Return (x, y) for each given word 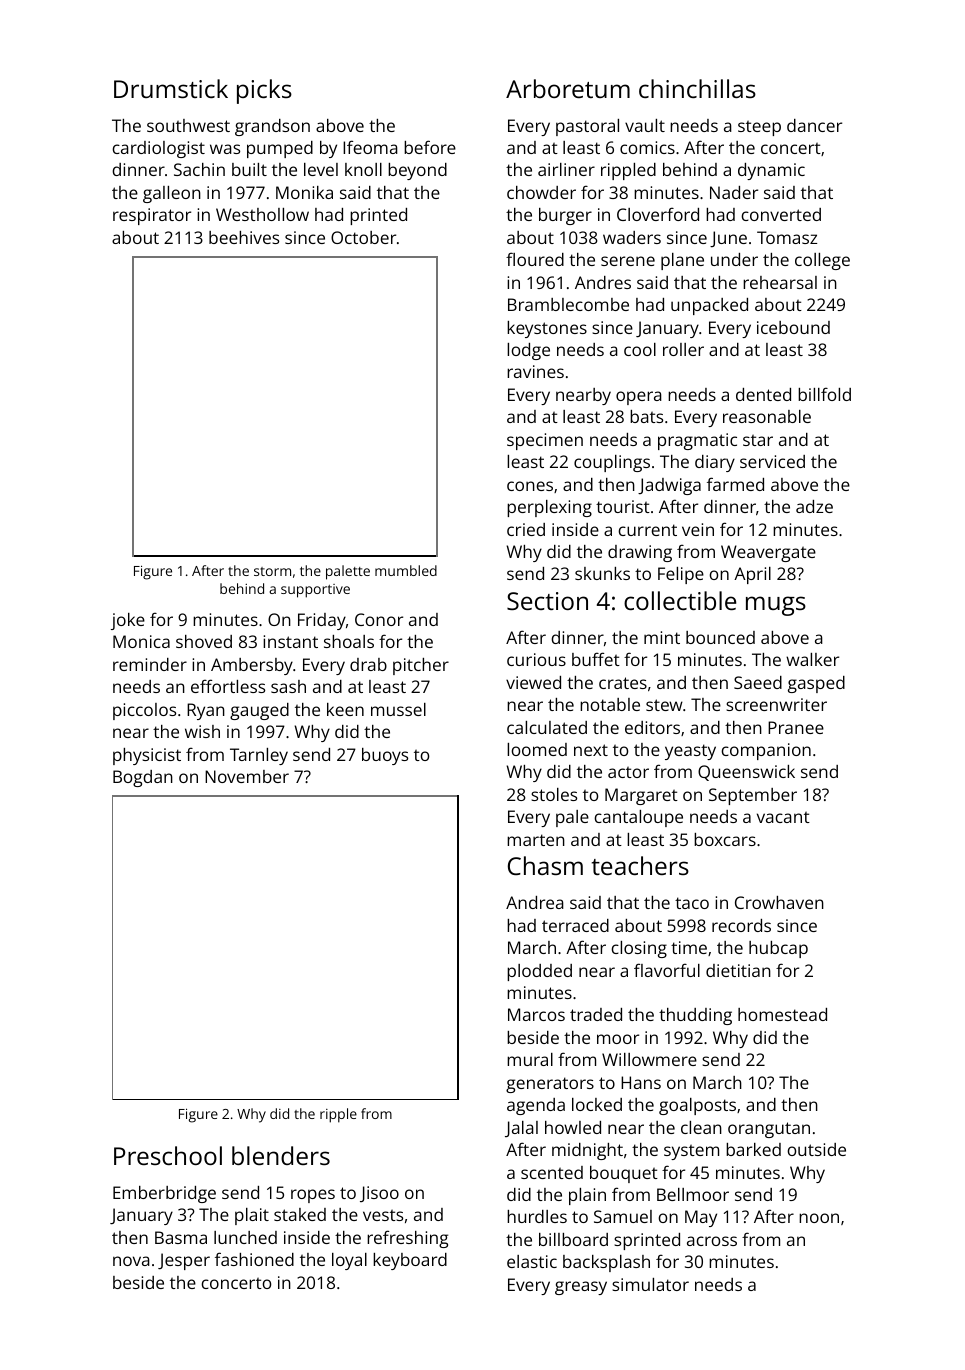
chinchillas (697, 88)
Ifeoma (370, 147)
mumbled (406, 570)
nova (131, 1261)
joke (128, 621)
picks (264, 91)
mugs (776, 606)
